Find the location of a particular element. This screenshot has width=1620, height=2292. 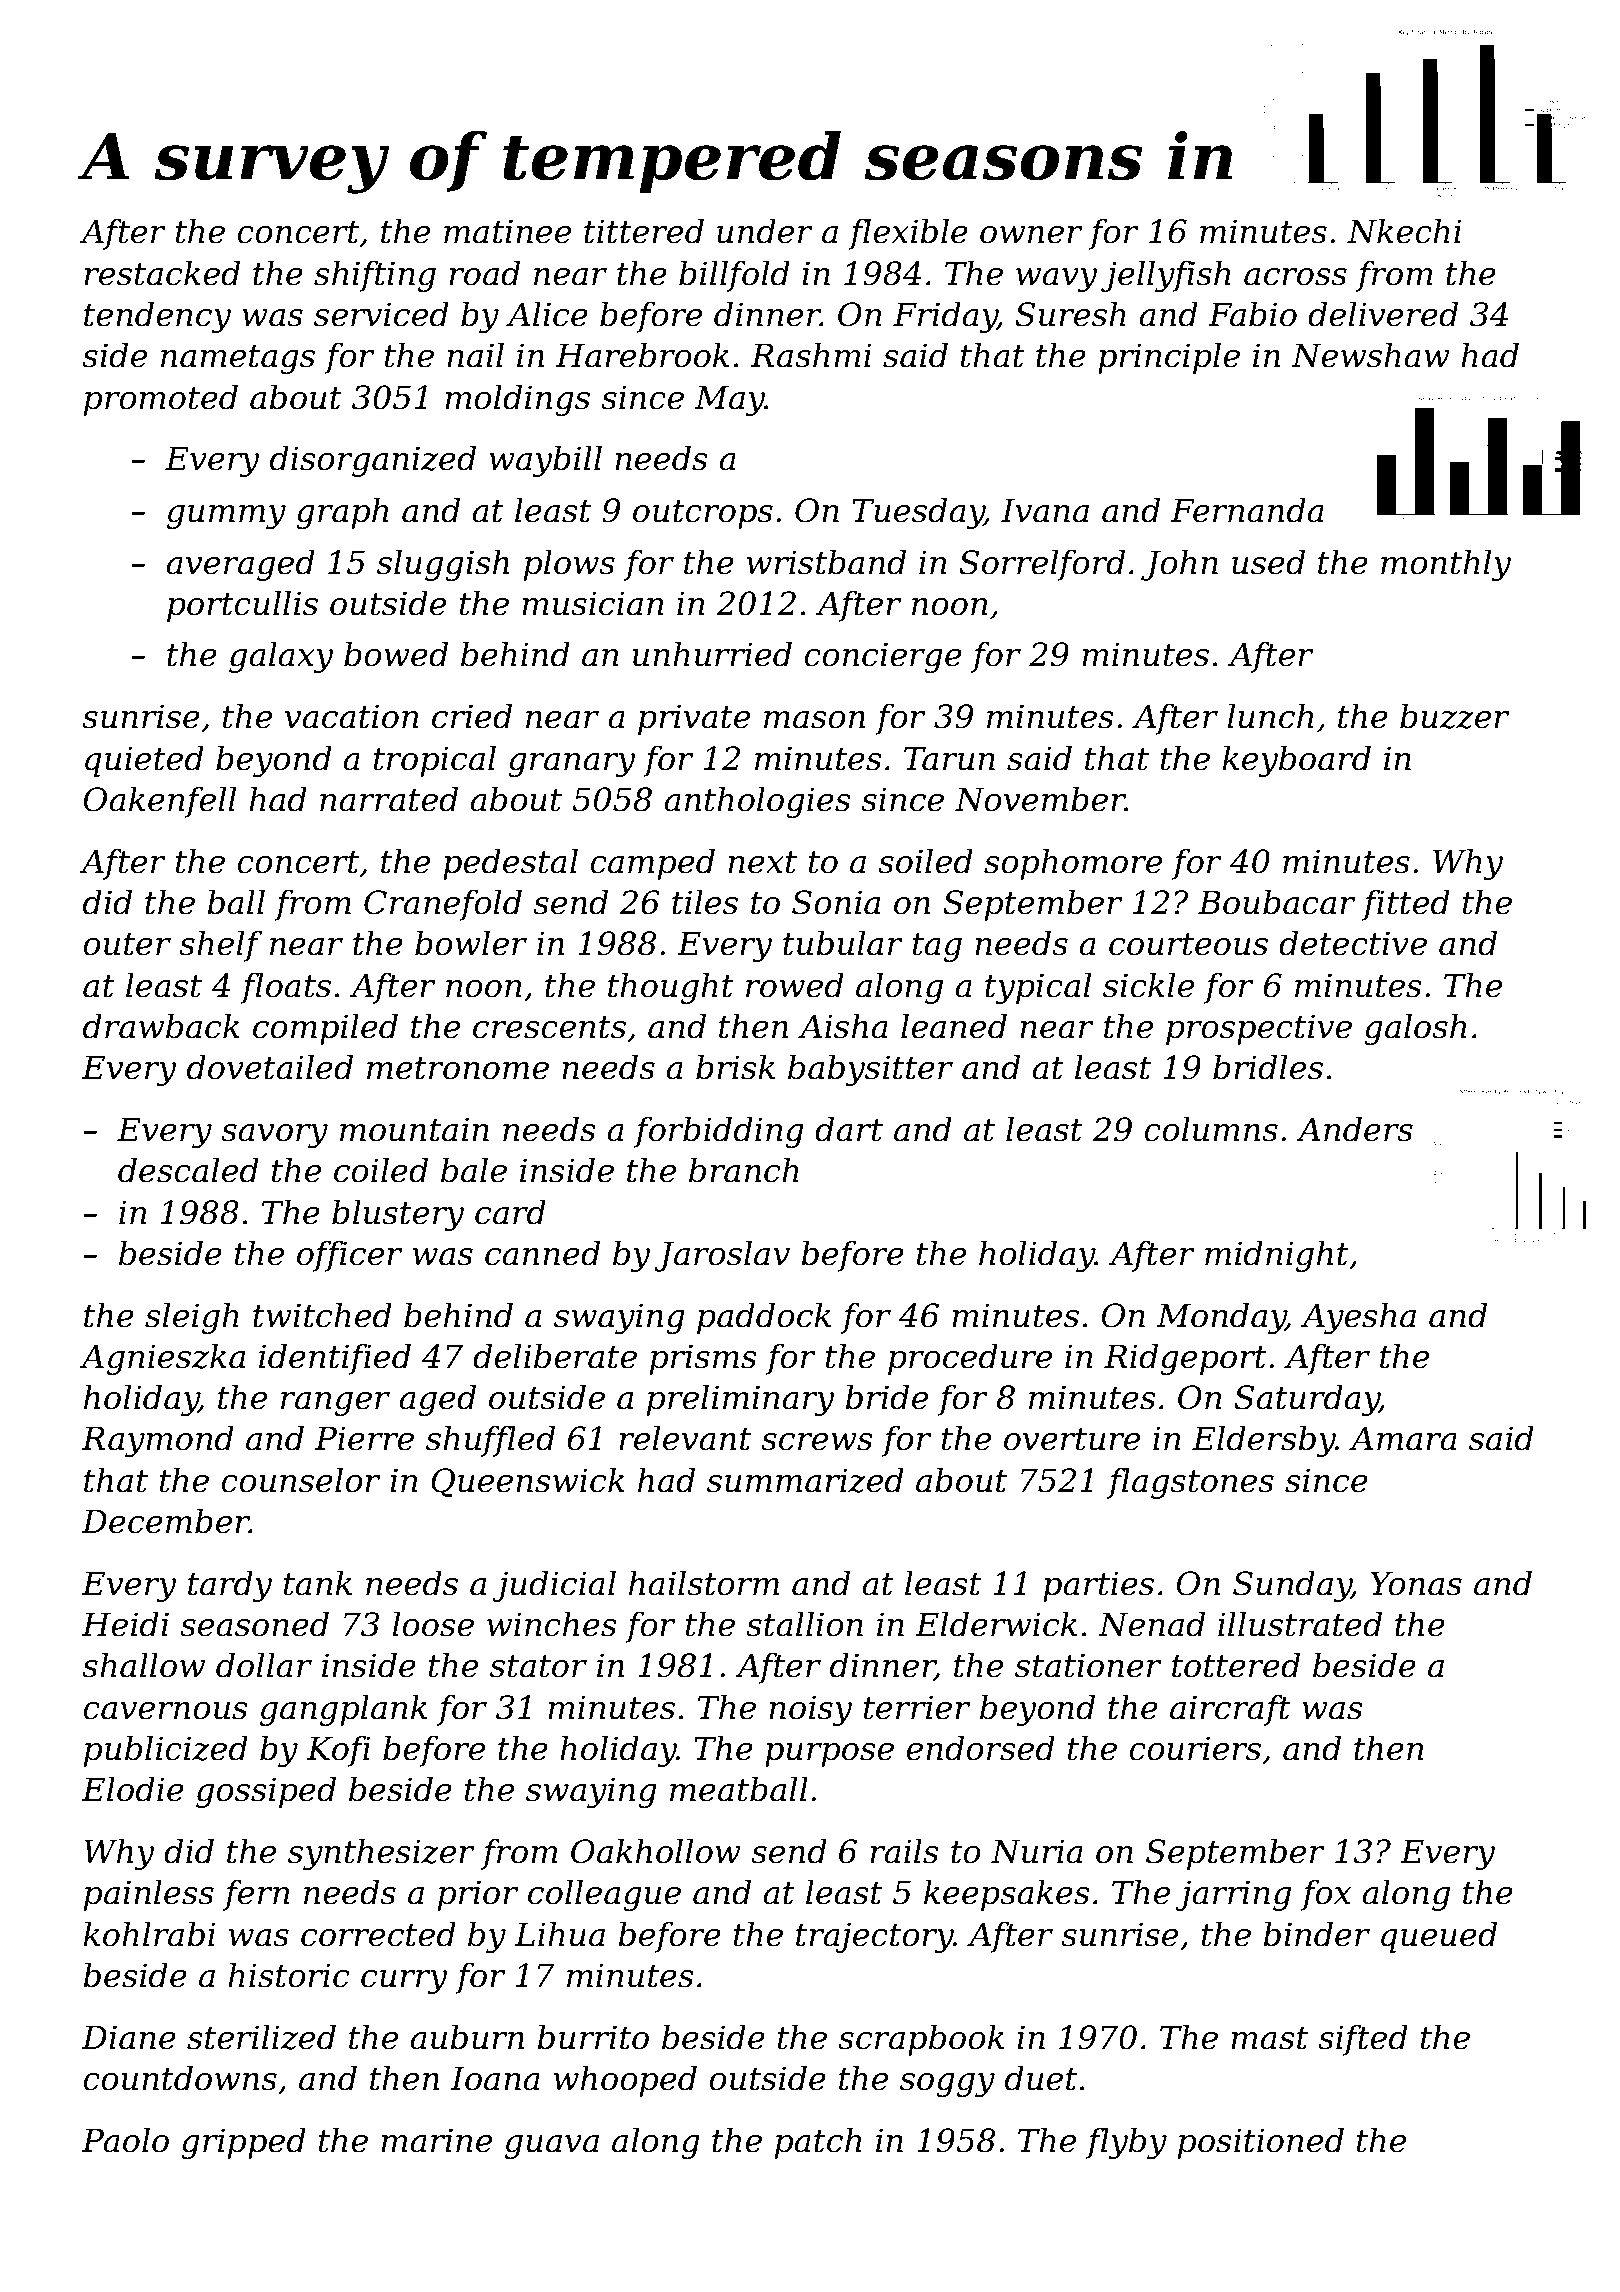

Suresh is located at coordinates (1070, 314).
